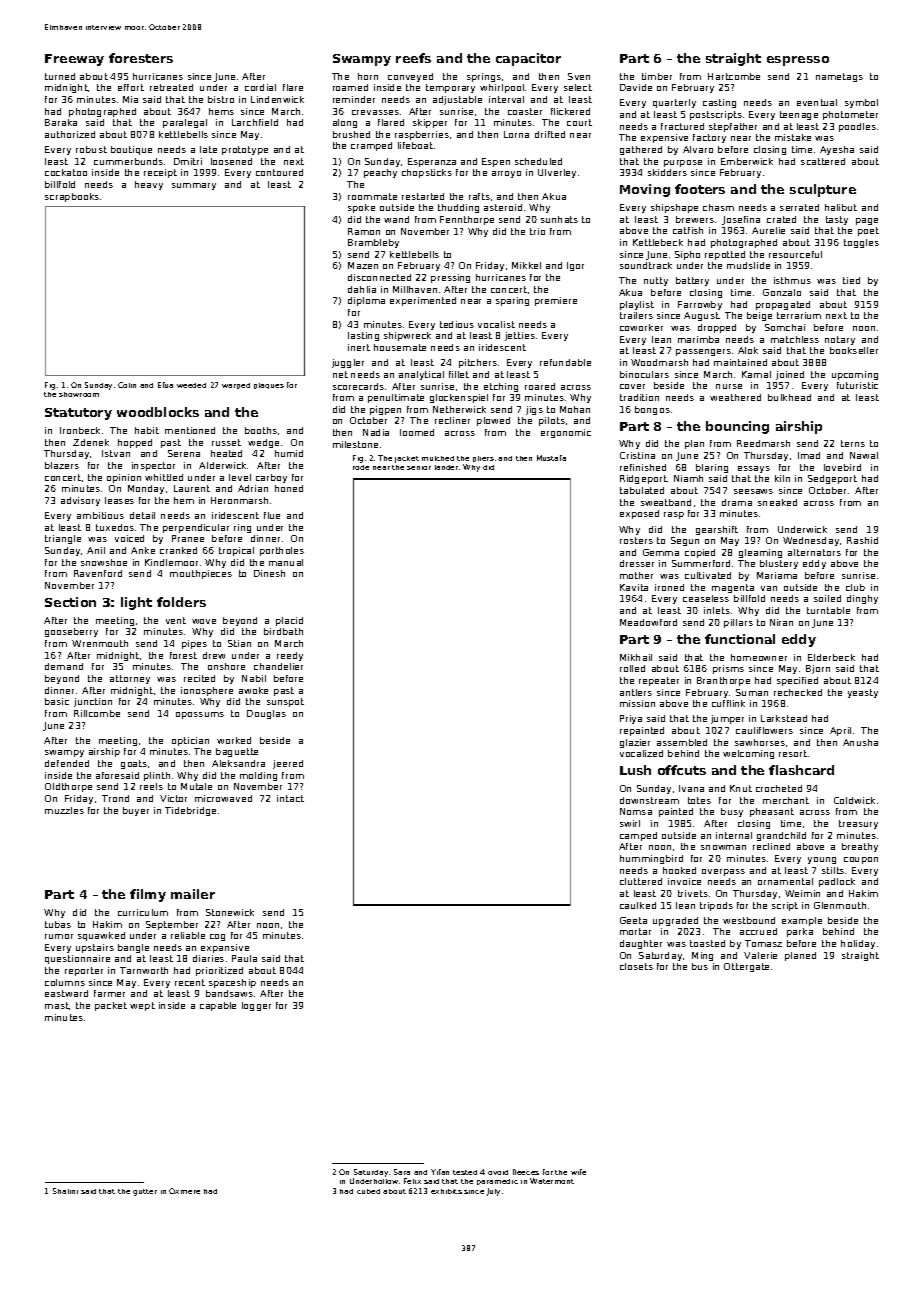 This screenshot has width=924, height=1308. What do you see at coordinates (688, 478) in the screenshot?
I see `Niamh` at bounding box center [688, 478].
